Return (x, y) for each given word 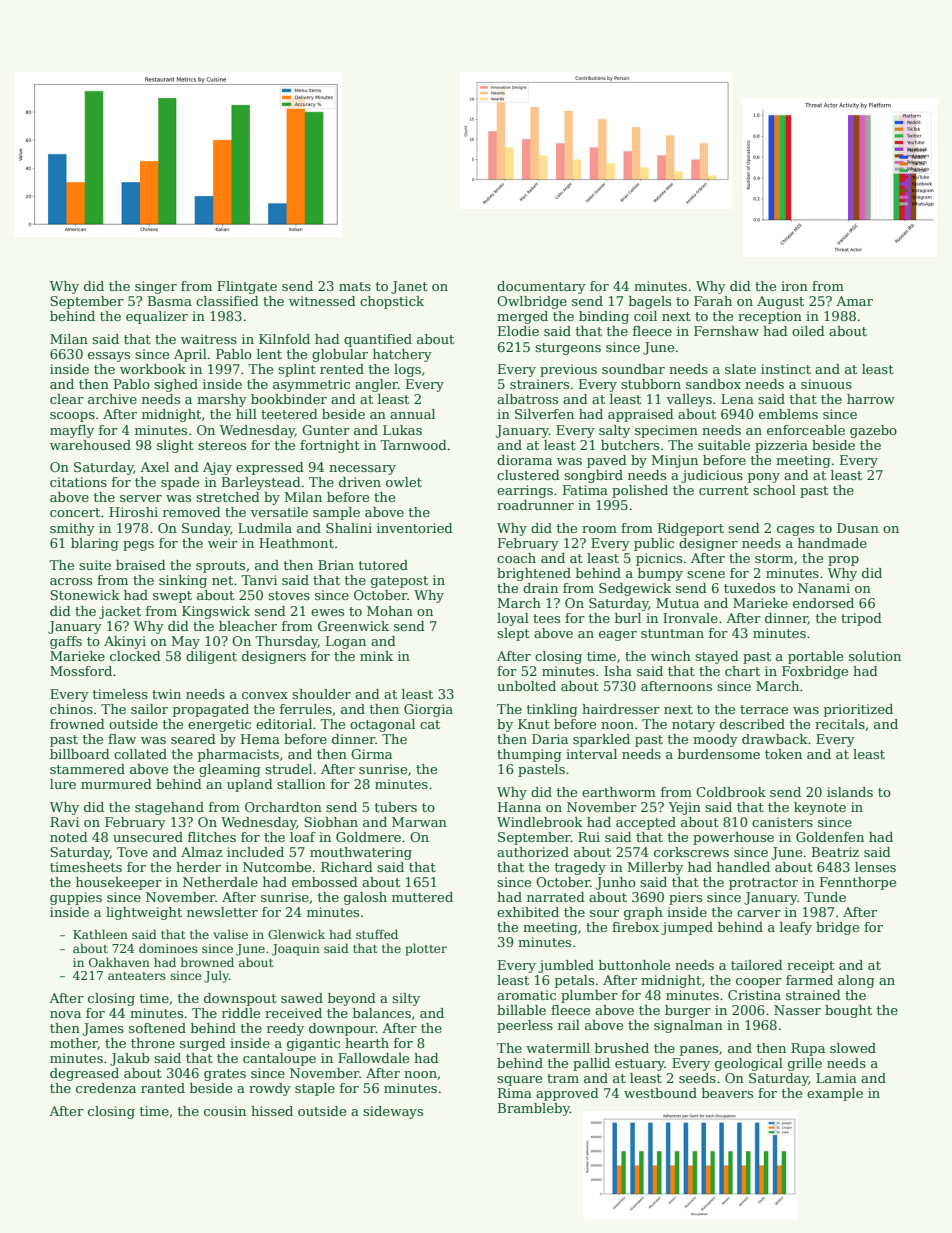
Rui (589, 837)
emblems (788, 414)
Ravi (64, 822)
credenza (106, 1088)
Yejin (684, 808)
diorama (524, 460)
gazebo (873, 431)
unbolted (526, 686)
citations (78, 482)
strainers (539, 384)
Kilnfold (284, 339)
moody (715, 740)
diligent (211, 657)
